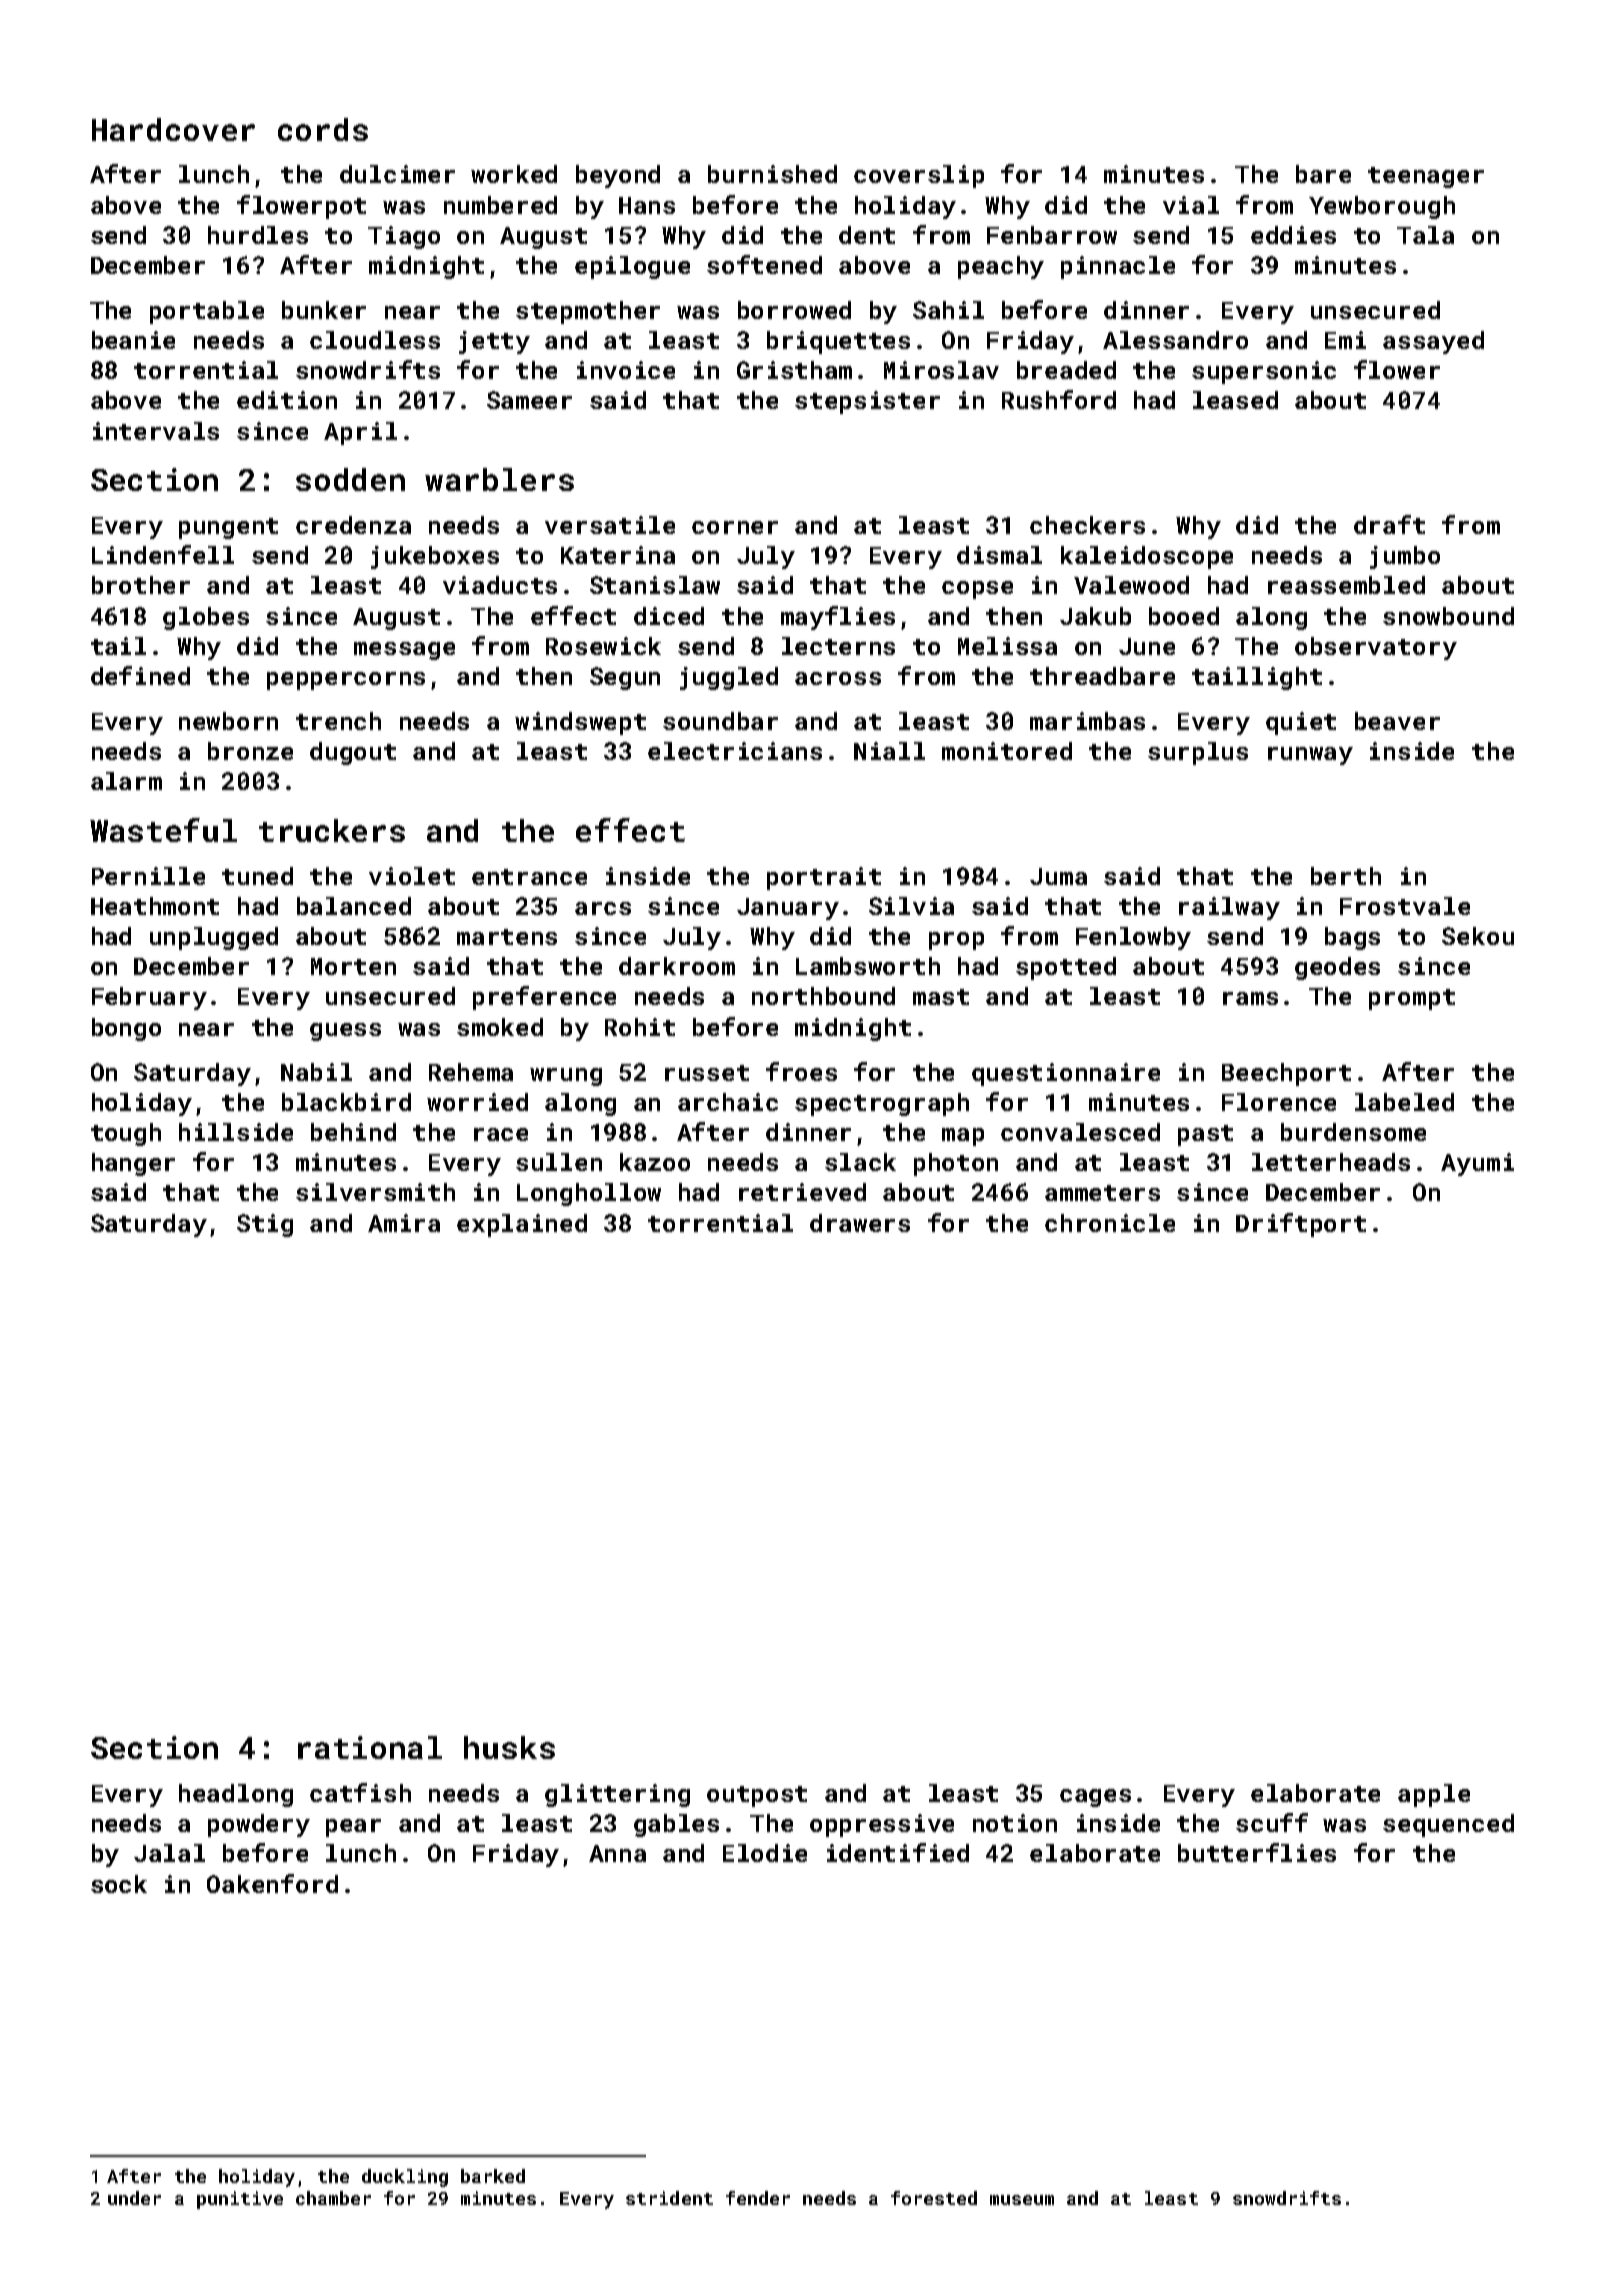  Describe the element at coordinates (765, 1853) in the page. I see `Elodie` at that location.
